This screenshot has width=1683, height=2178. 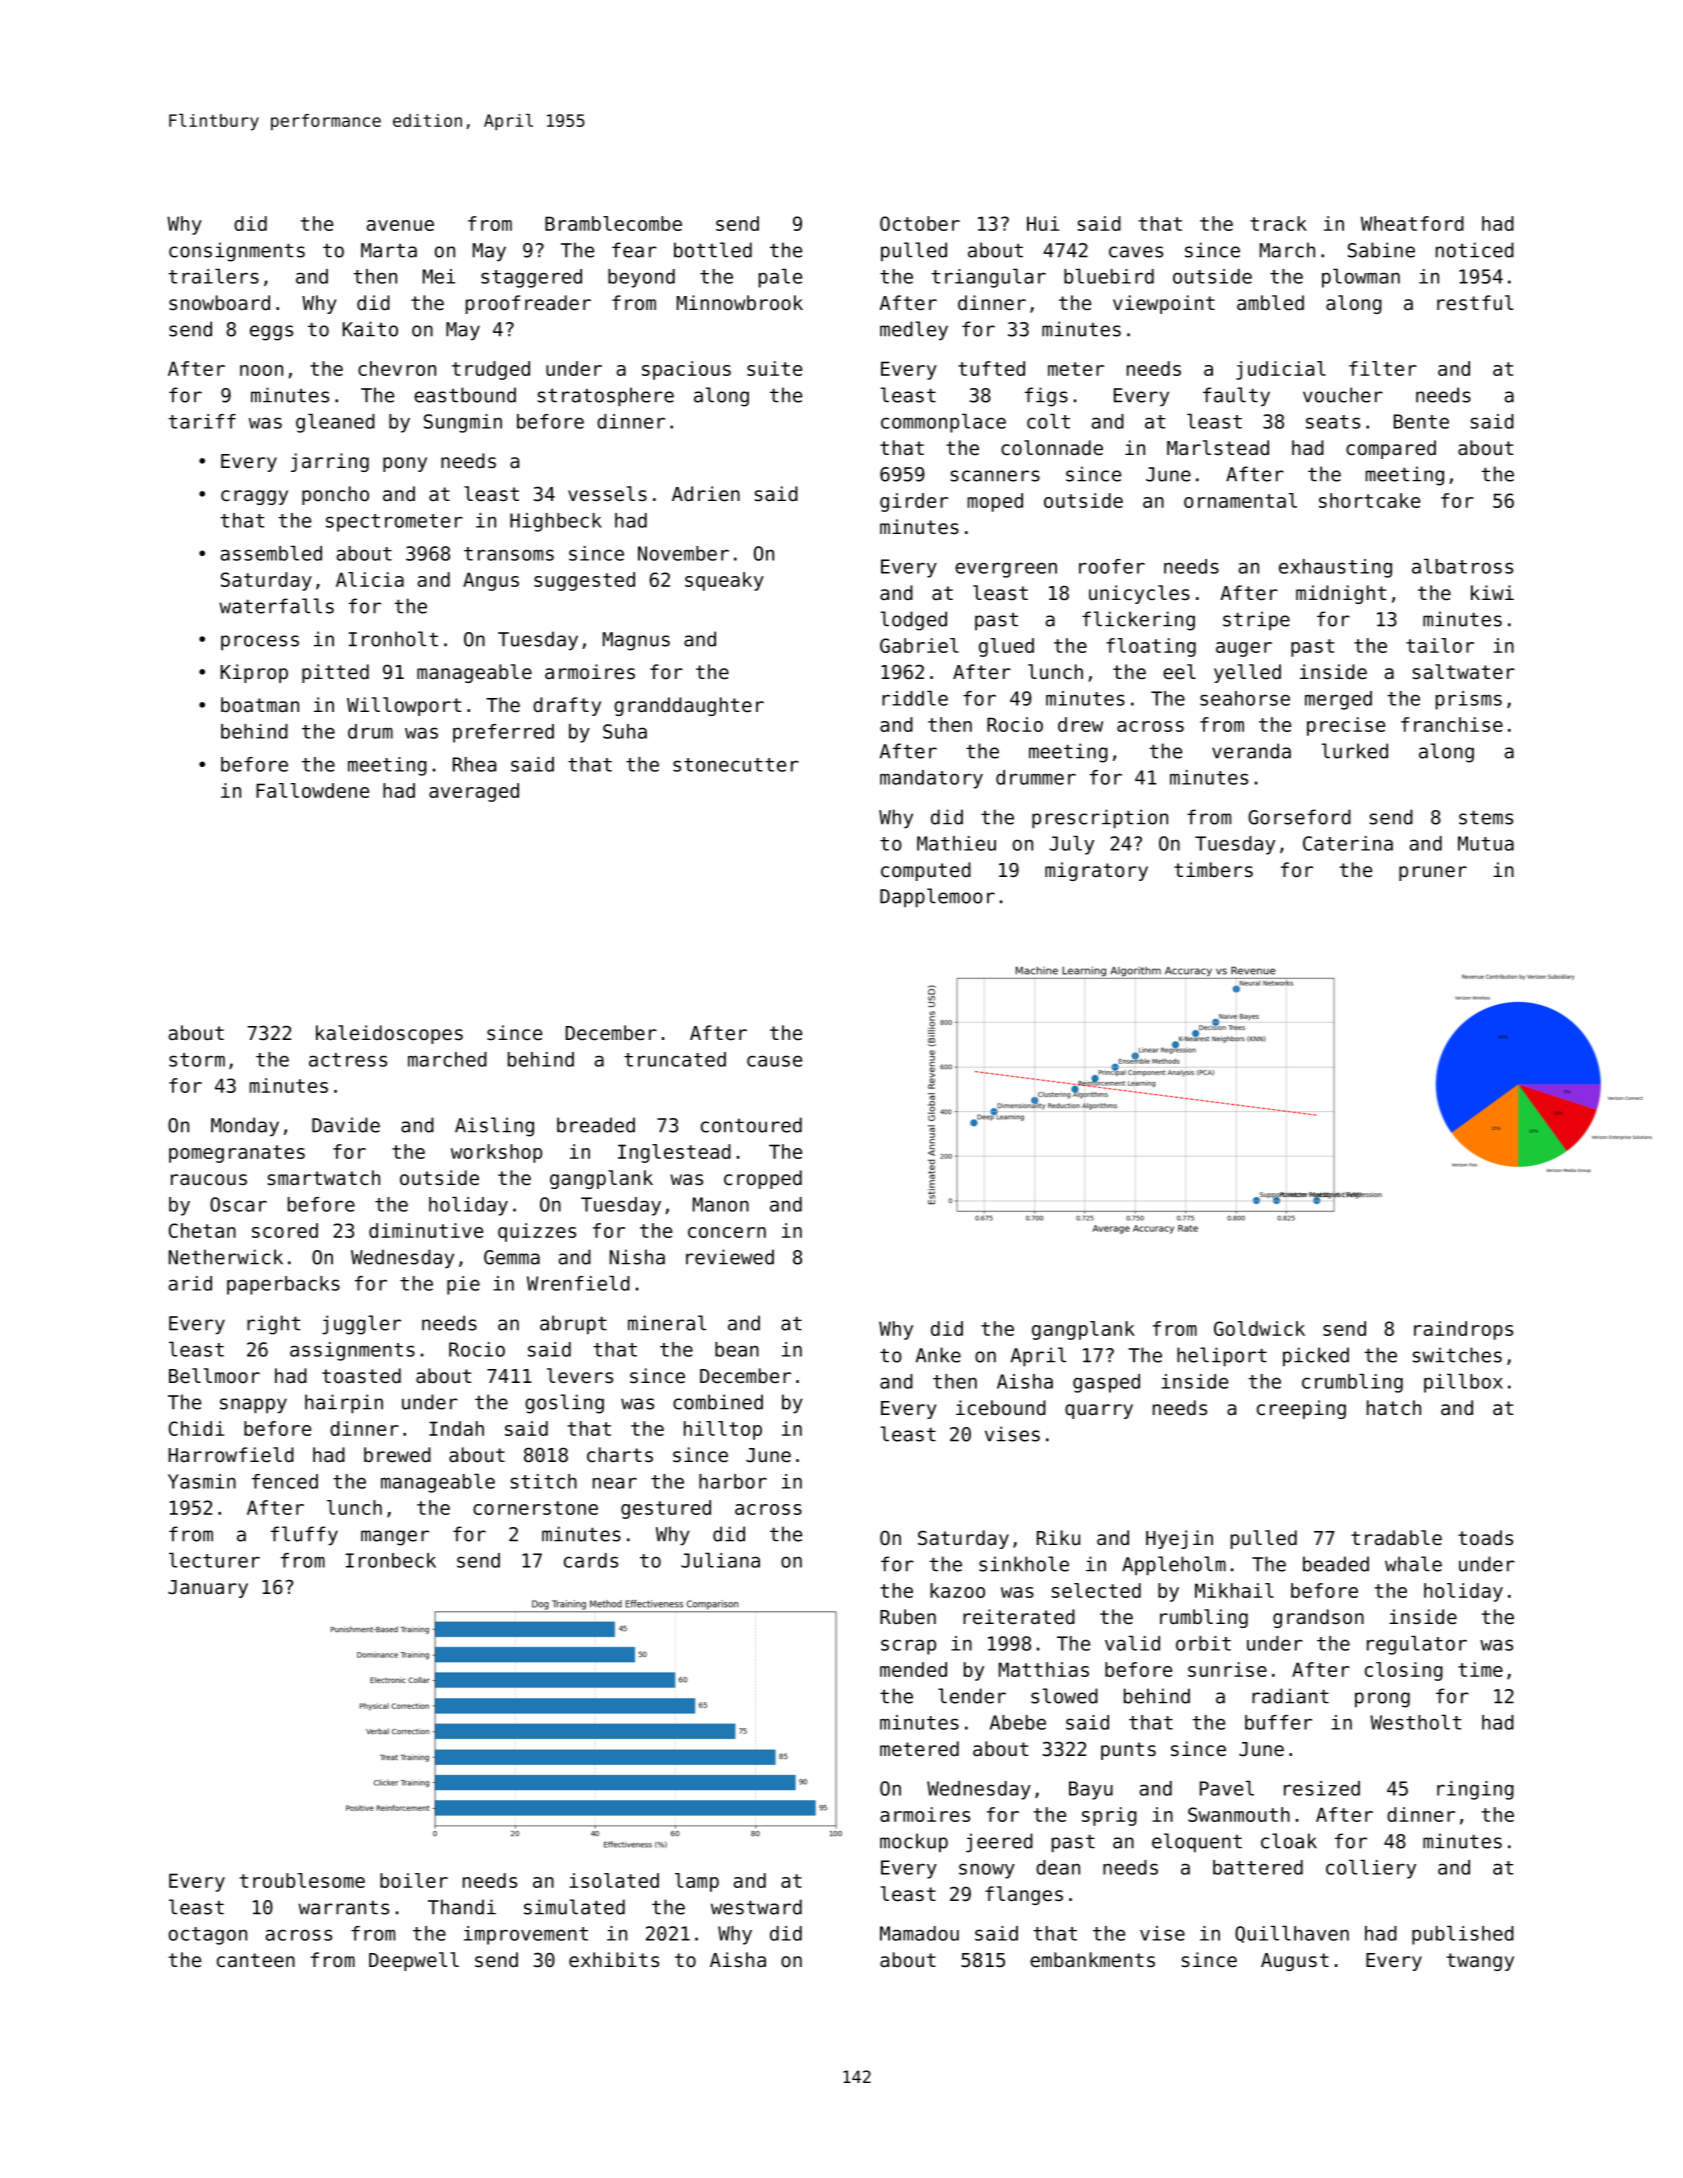 What do you see at coordinates (213, 276) in the screenshot?
I see `trailers` at bounding box center [213, 276].
